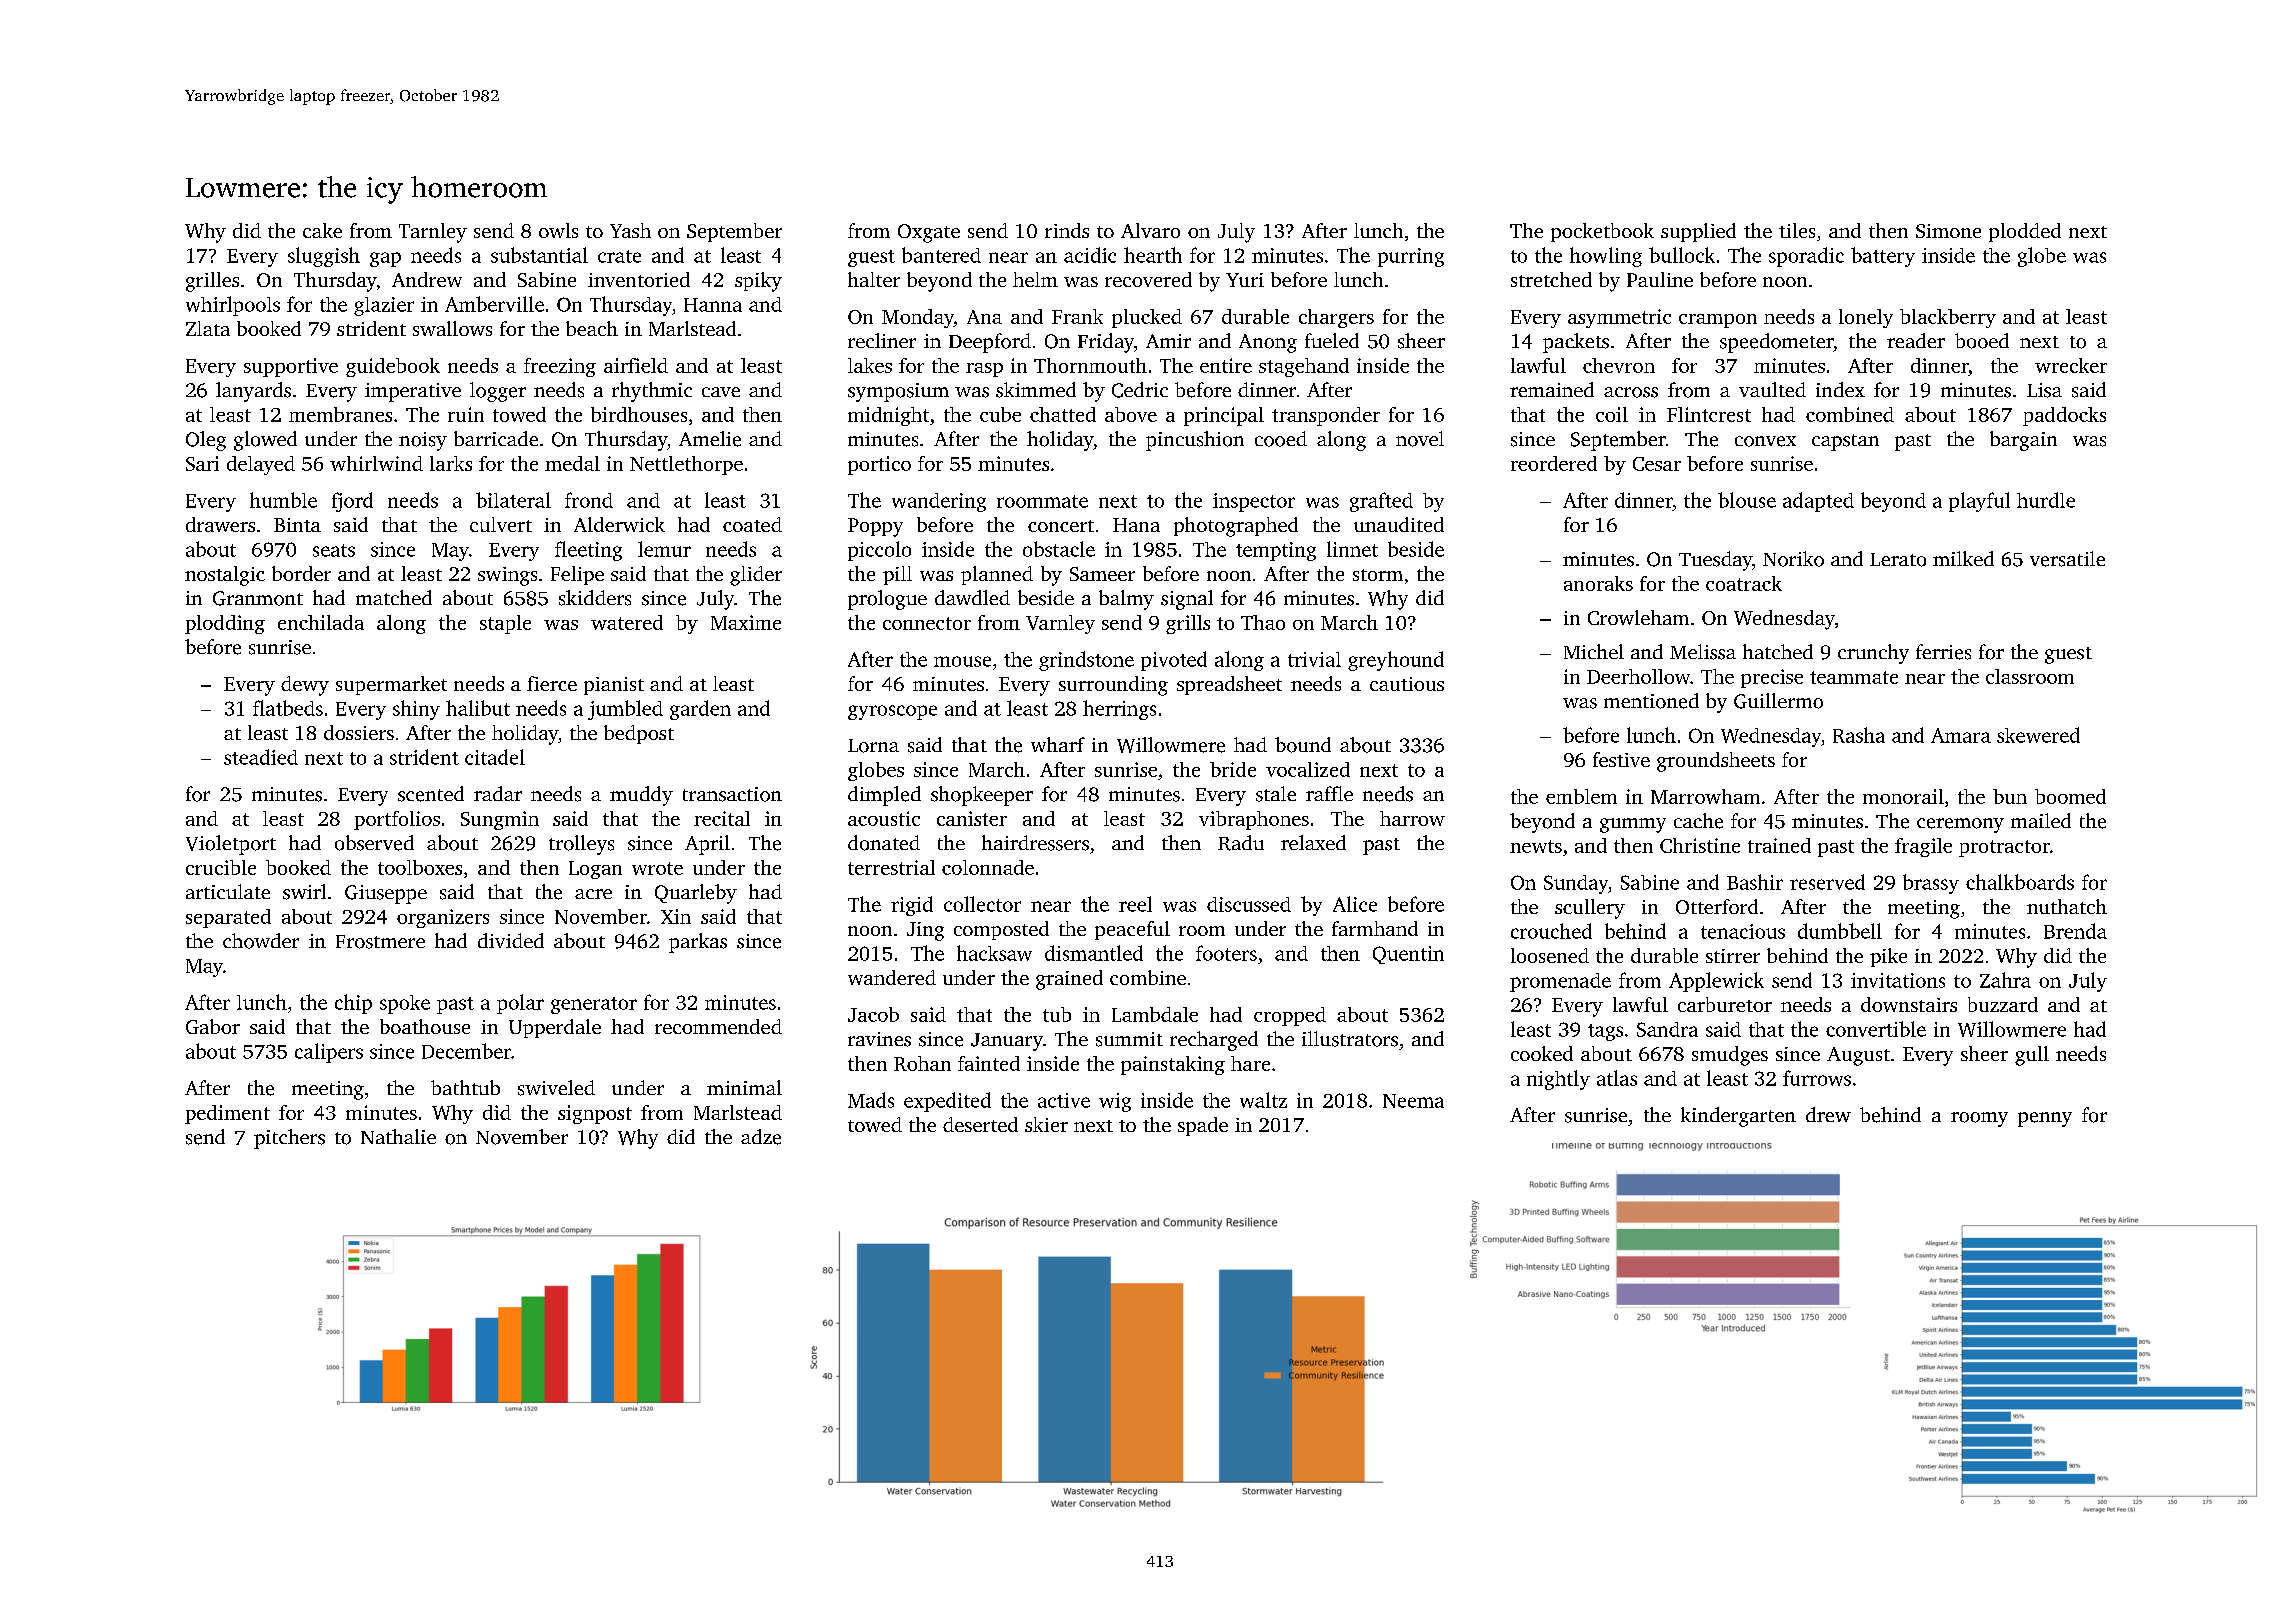 Image resolution: width=2292 pixels, height=1620 pixels. I want to click on acidic, so click(1090, 255).
